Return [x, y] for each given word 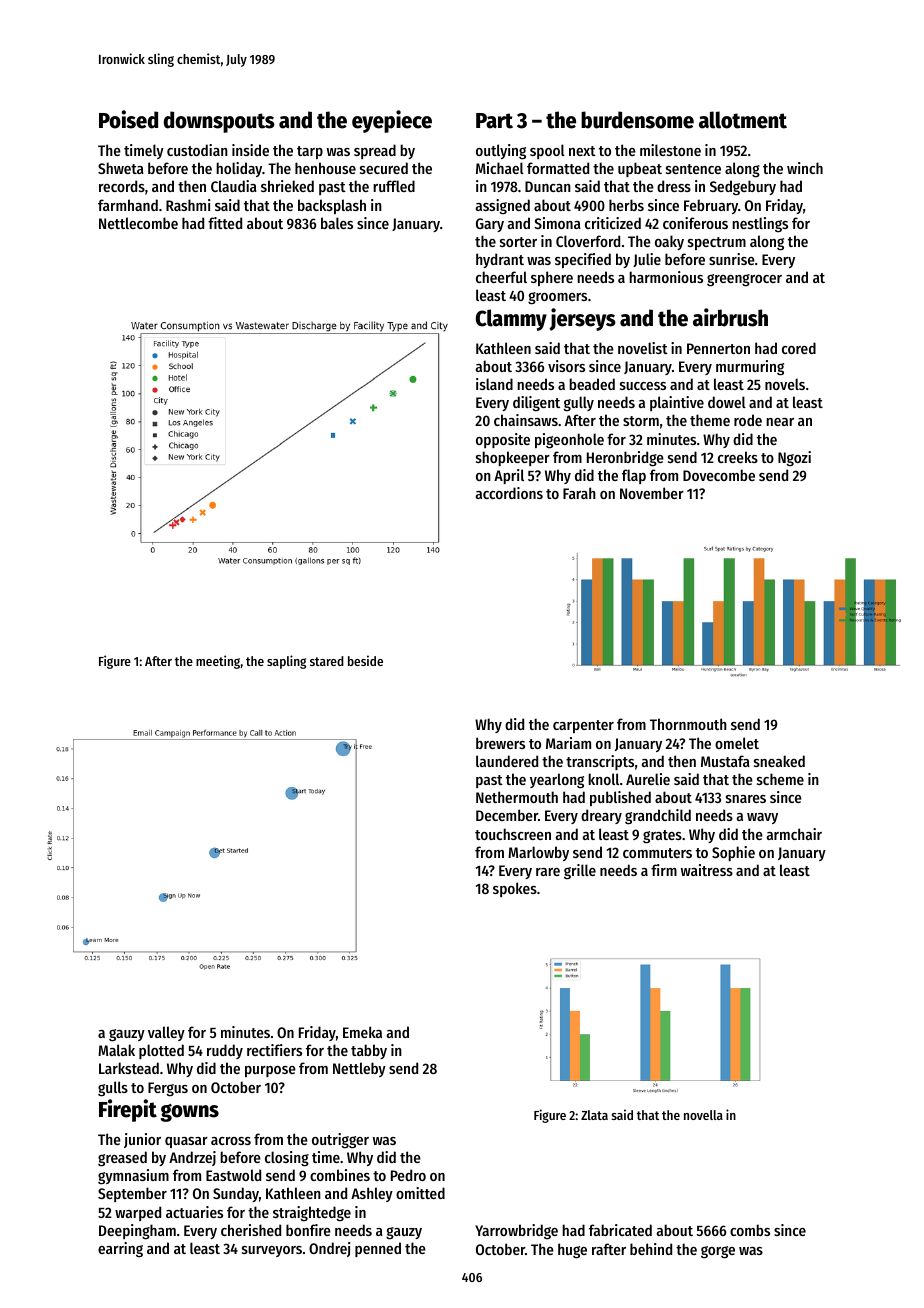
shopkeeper [513, 458]
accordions [509, 493]
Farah [579, 493]
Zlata [594, 1115]
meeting [218, 662]
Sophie [733, 853]
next [582, 151]
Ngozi [794, 459]
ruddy [225, 1051]
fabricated [620, 1230]
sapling [286, 662]
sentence [693, 169]
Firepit [128, 1110]
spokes [515, 889]
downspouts [219, 122]
